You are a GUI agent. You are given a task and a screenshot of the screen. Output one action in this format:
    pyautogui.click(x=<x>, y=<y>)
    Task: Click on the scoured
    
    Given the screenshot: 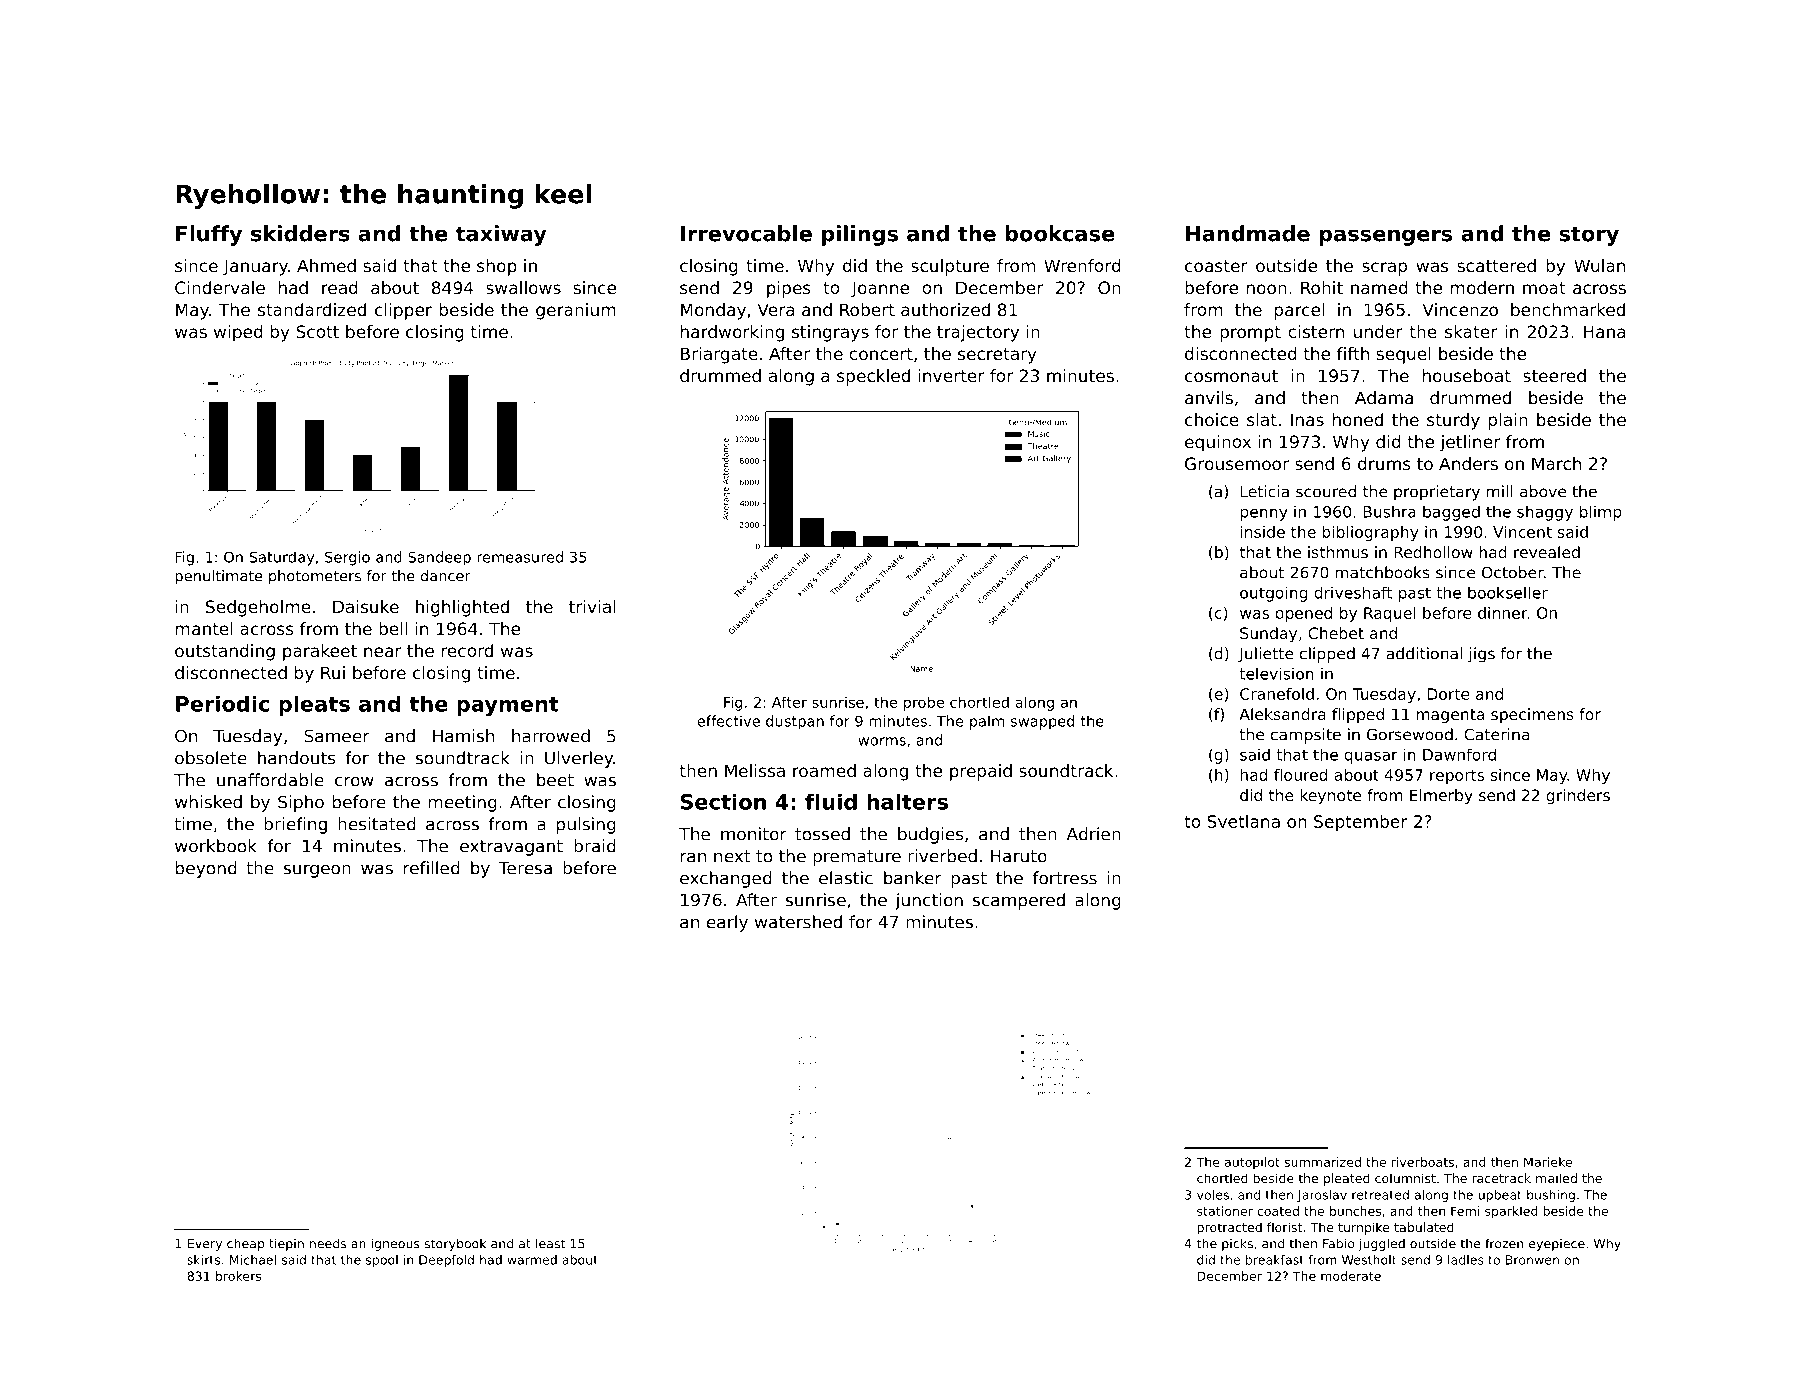 What is the action you would take?
    pyautogui.click(x=1326, y=491)
